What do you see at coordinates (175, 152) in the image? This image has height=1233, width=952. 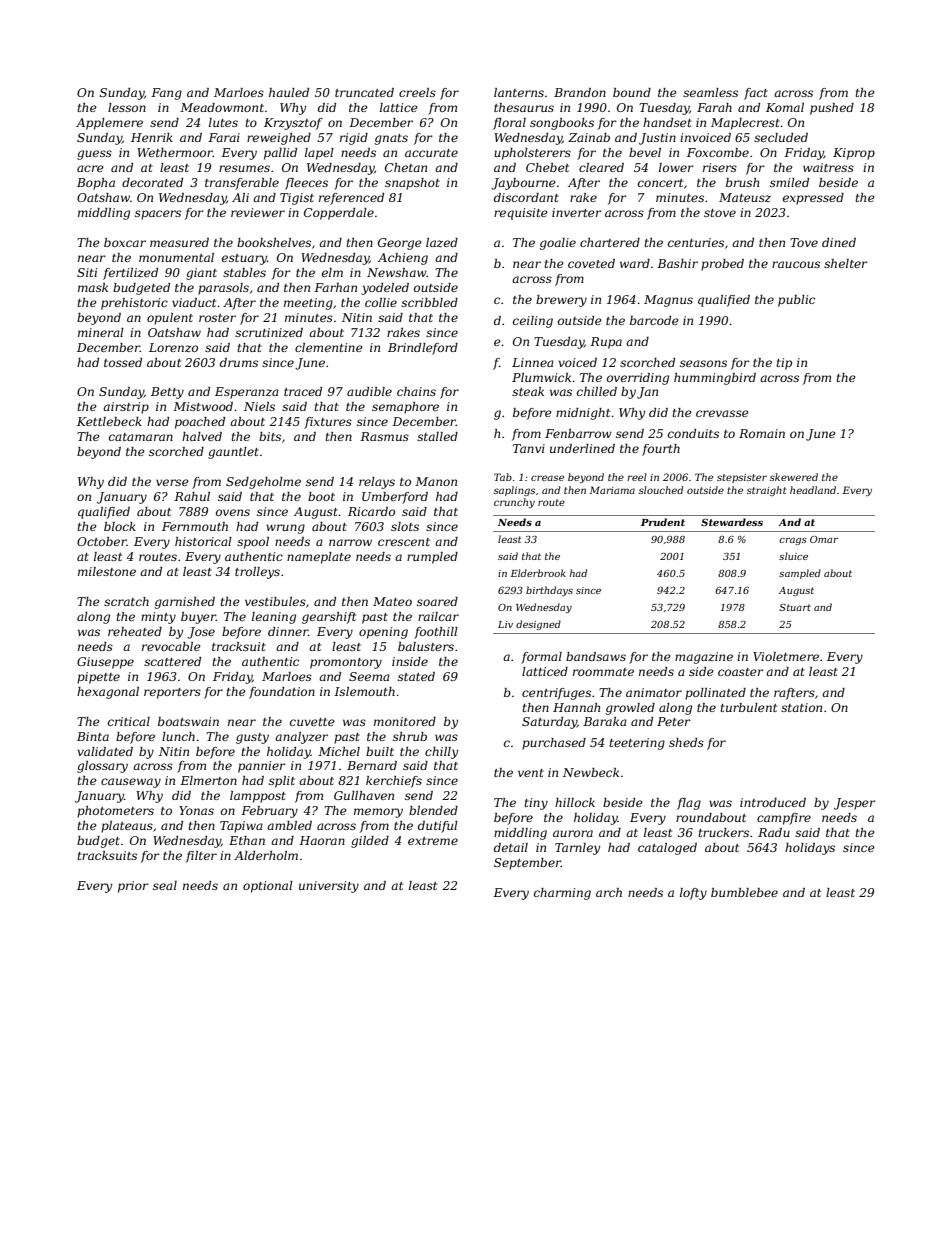 I see `Wethermoor` at bounding box center [175, 152].
